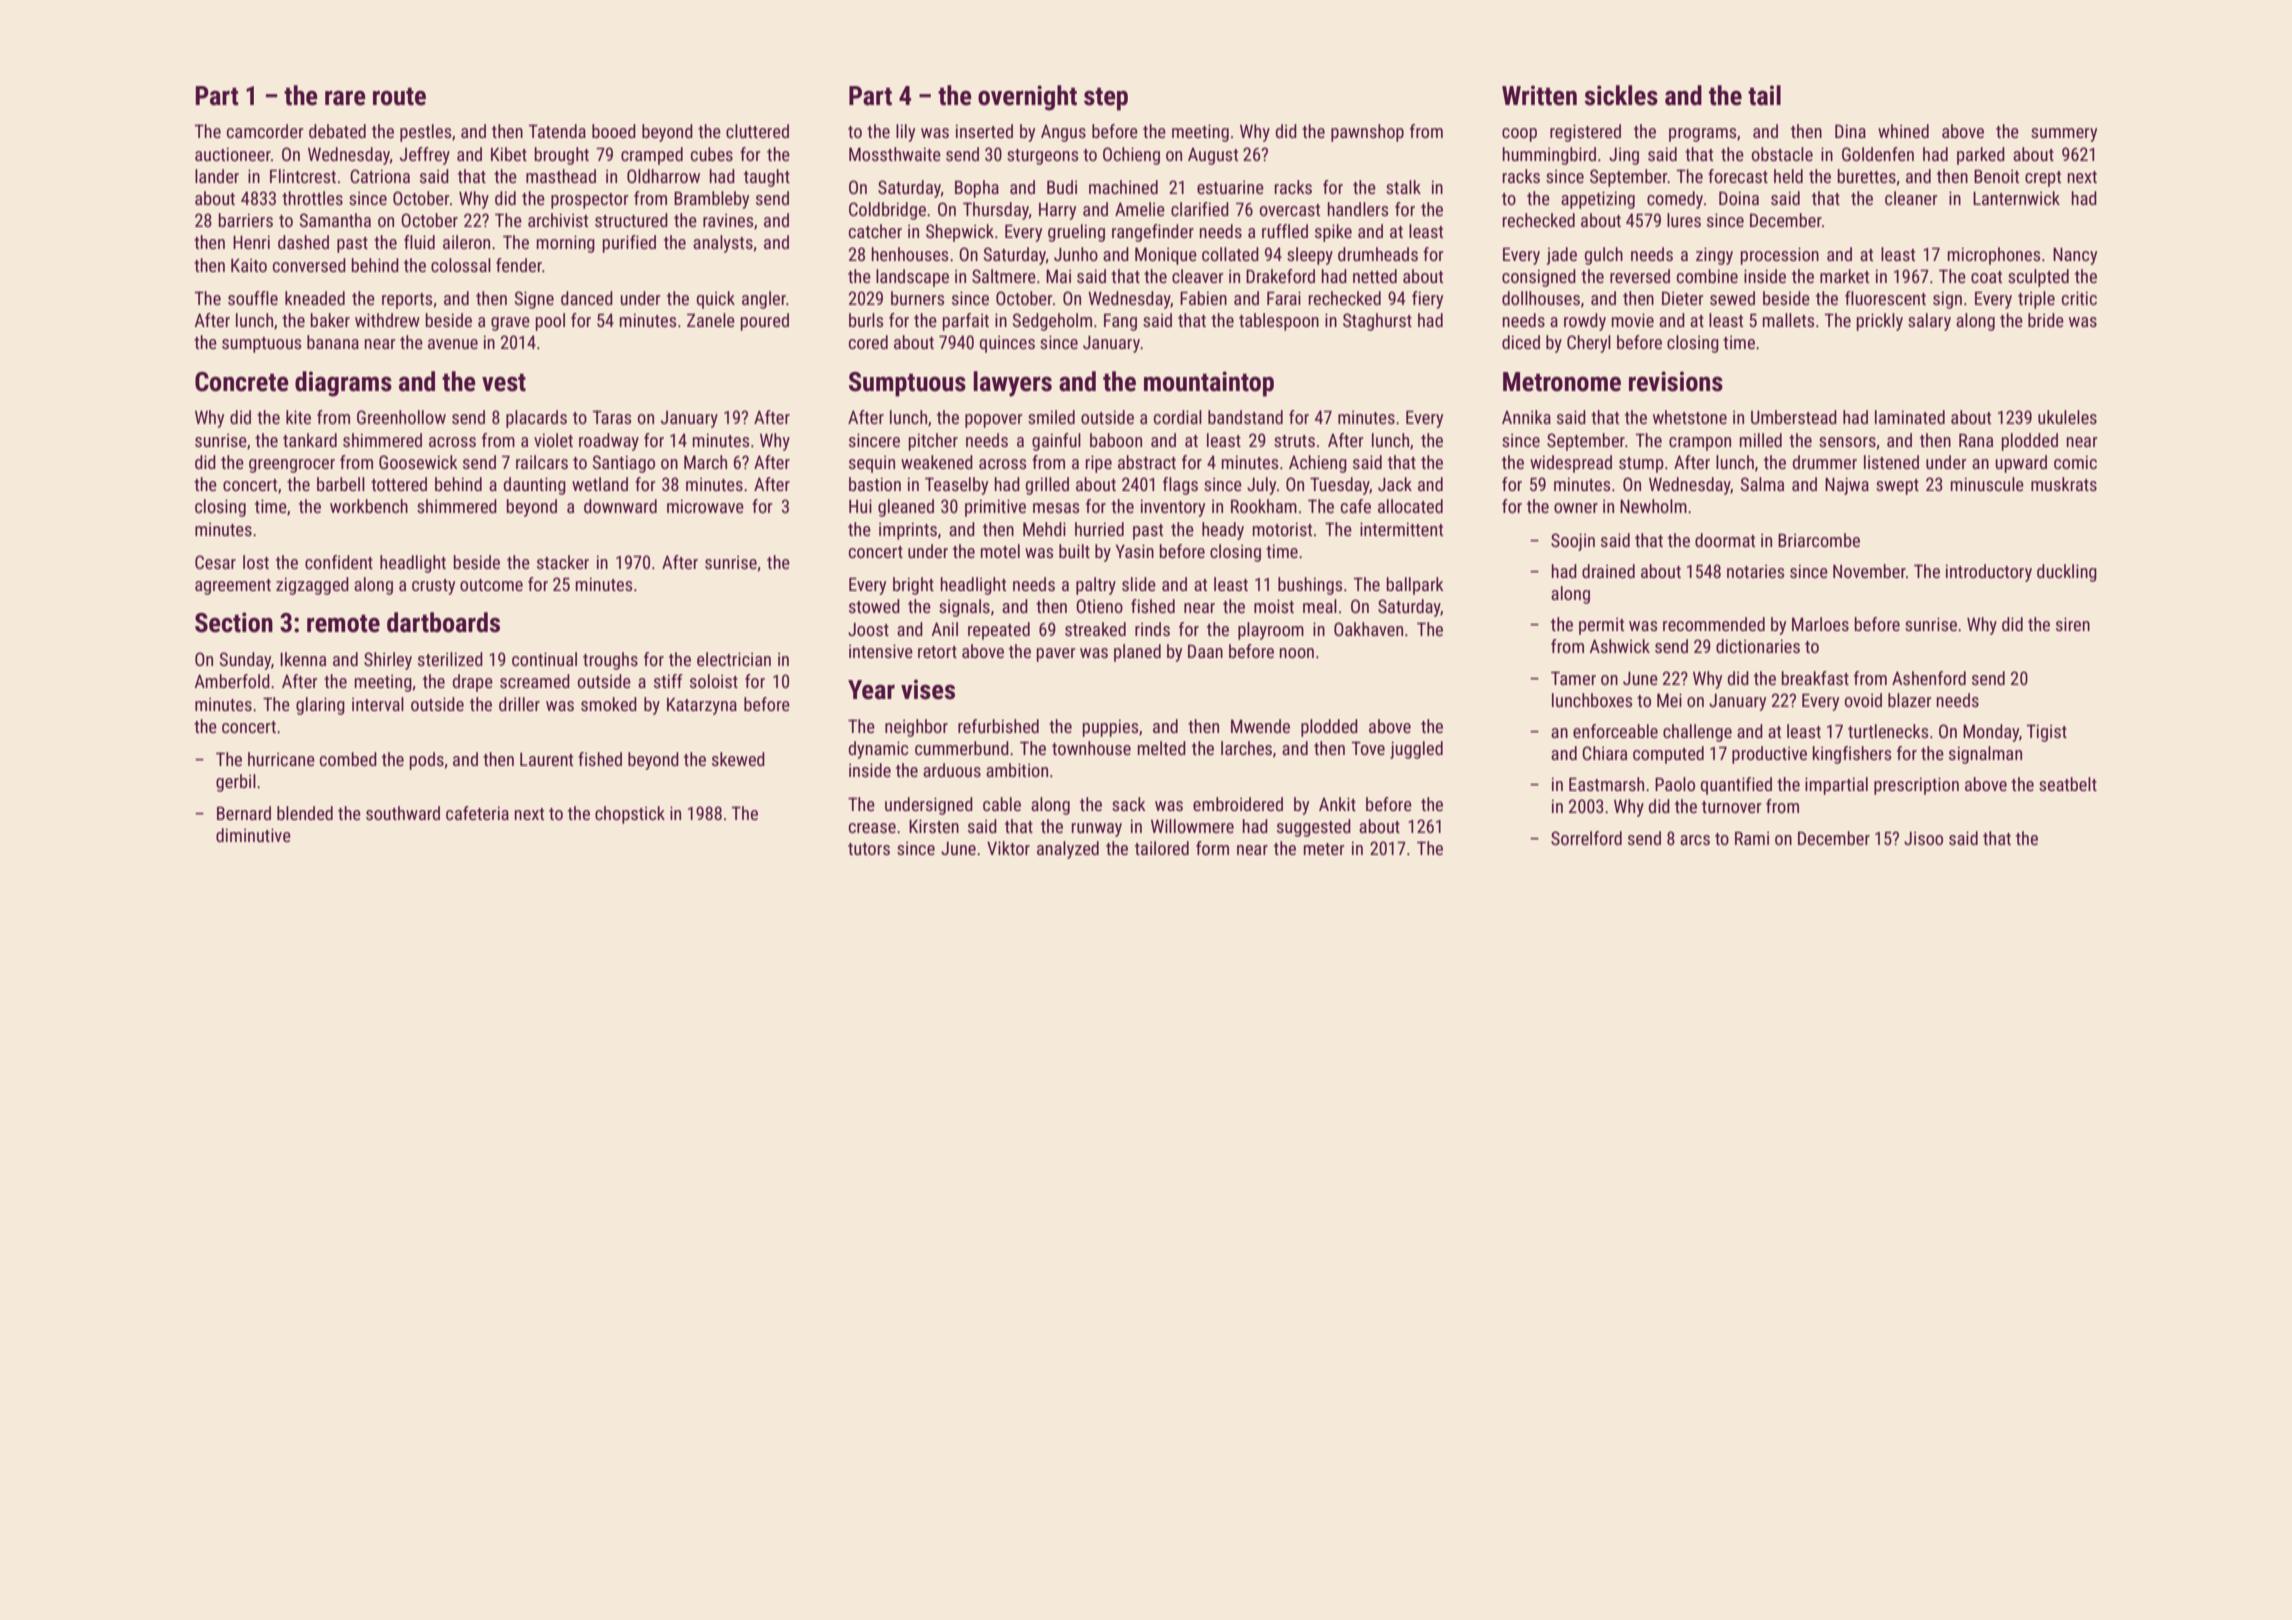 The width and height of the page is (2292, 1620). What do you see at coordinates (403, 813) in the page?
I see `southward` at bounding box center [403, 813].
